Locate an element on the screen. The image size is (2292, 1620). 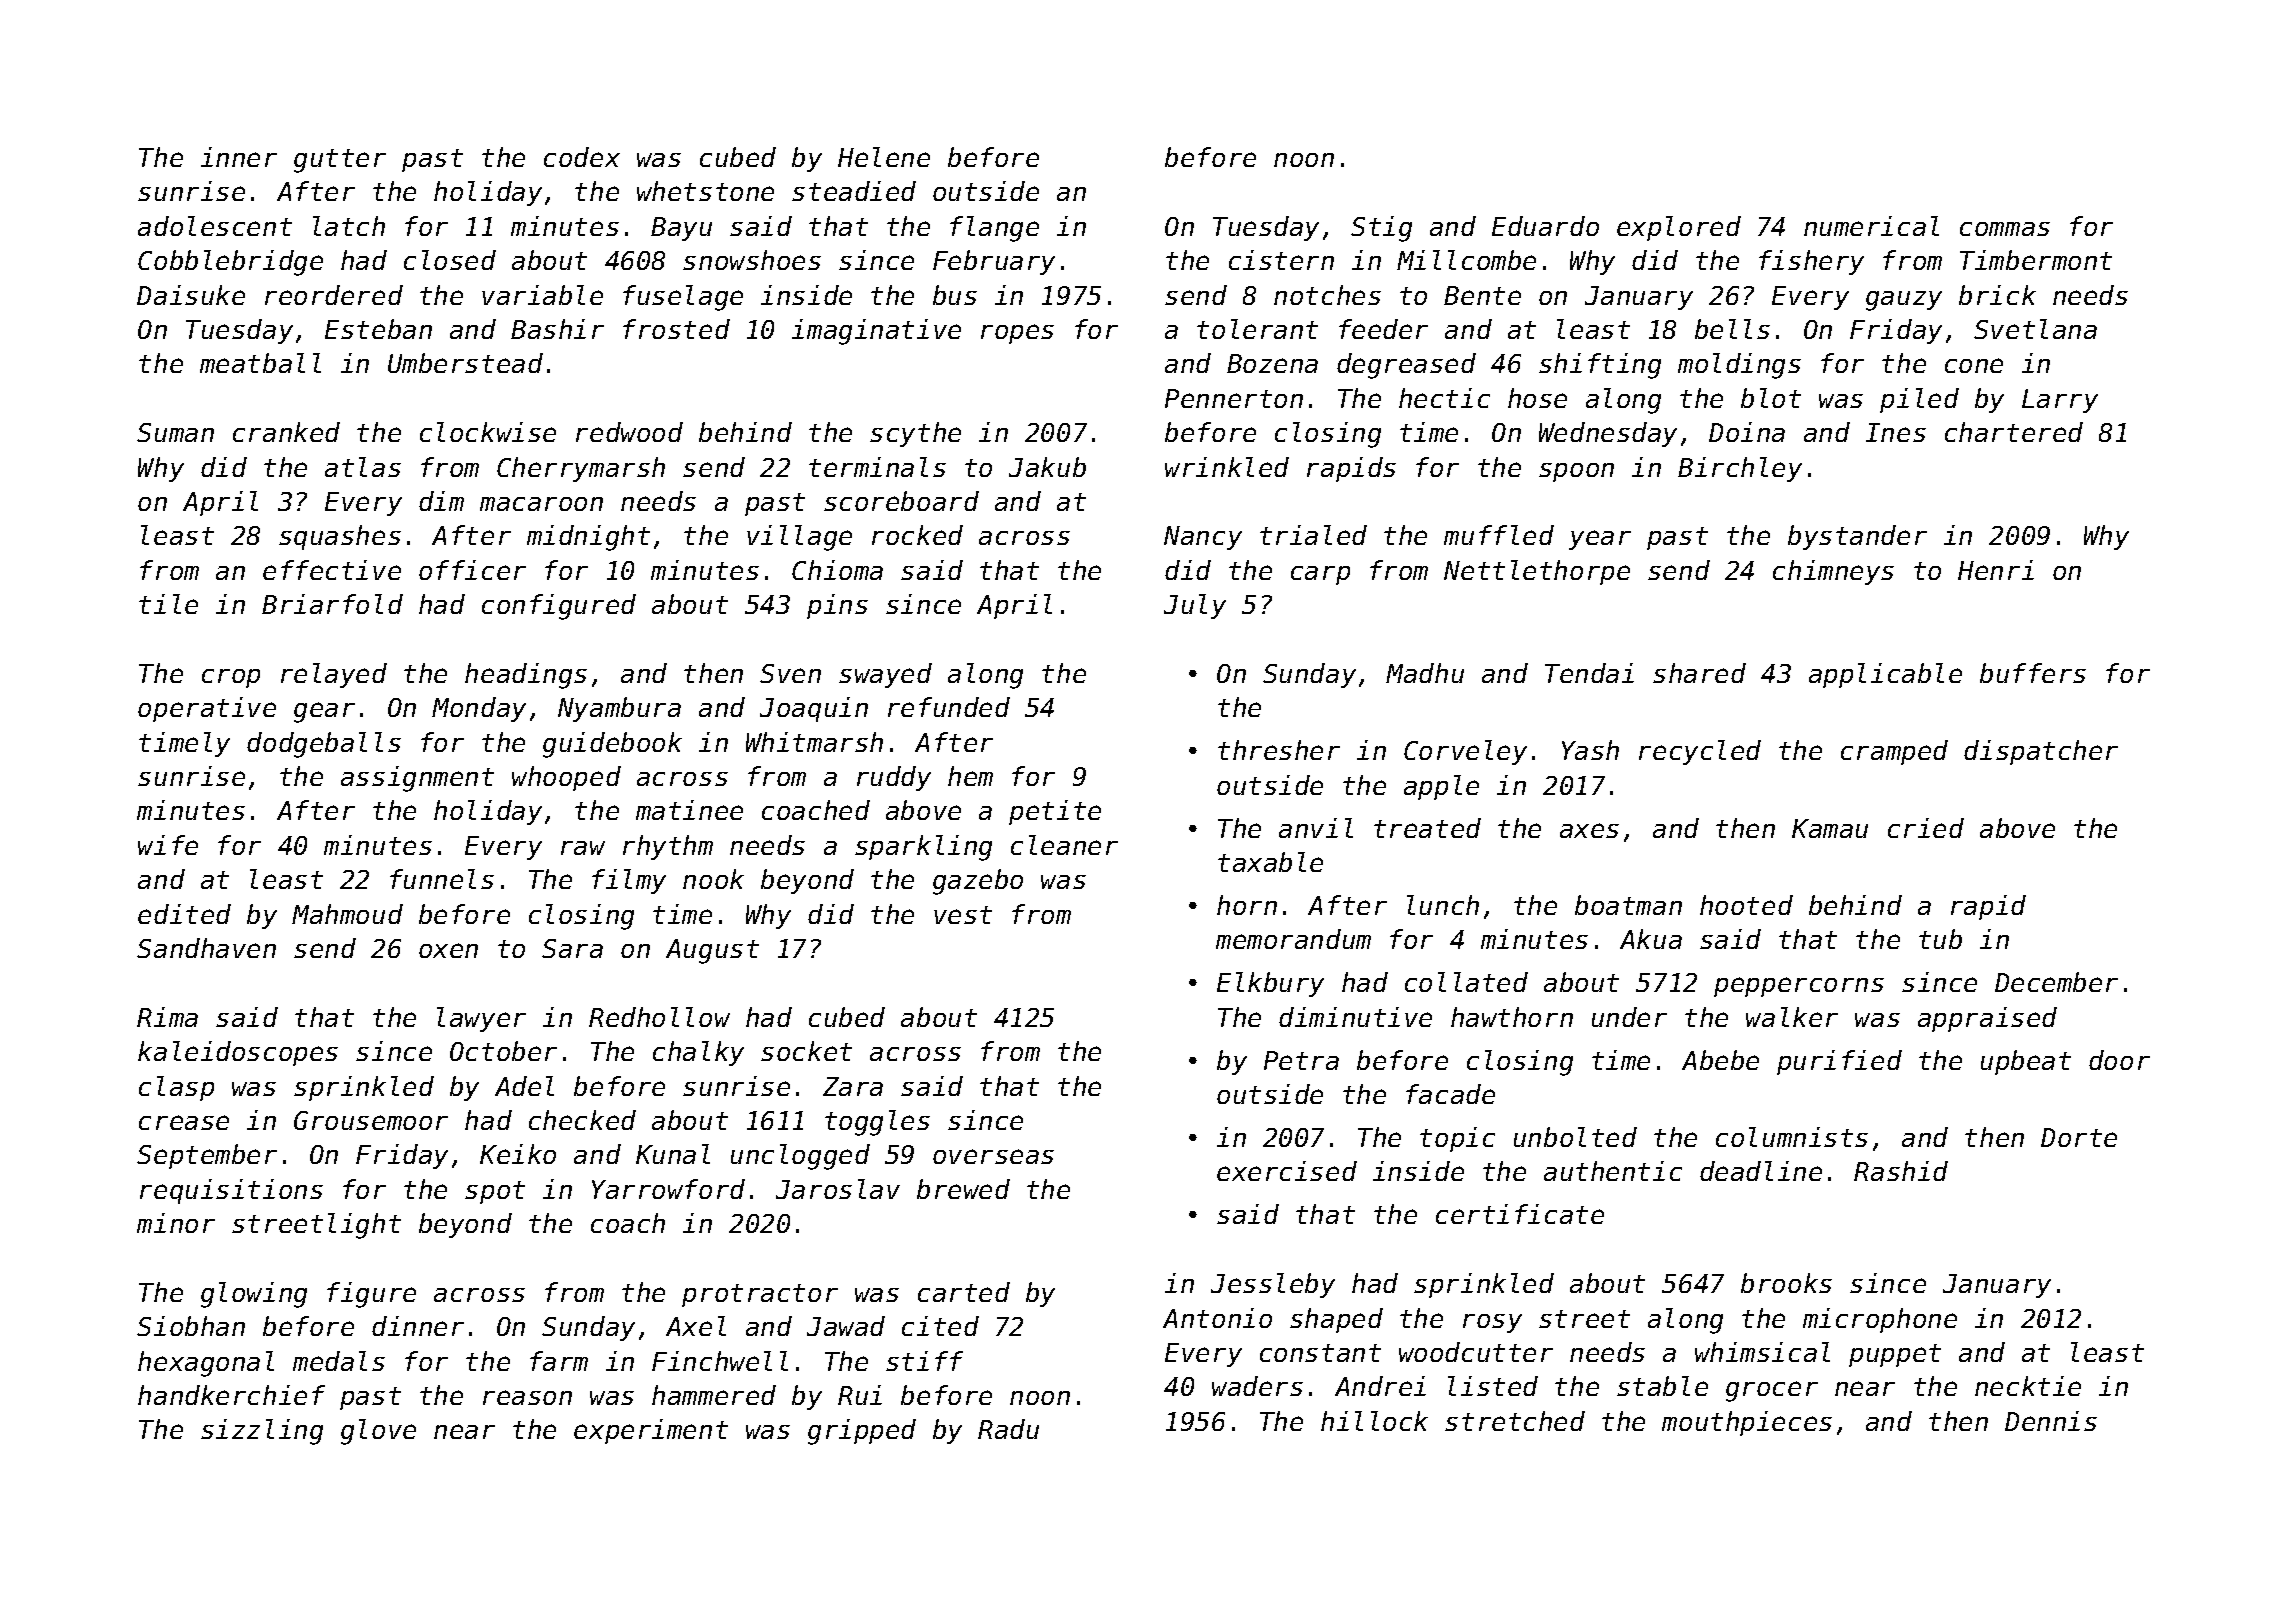
Briarfold is located at coordinates (332, 604).
